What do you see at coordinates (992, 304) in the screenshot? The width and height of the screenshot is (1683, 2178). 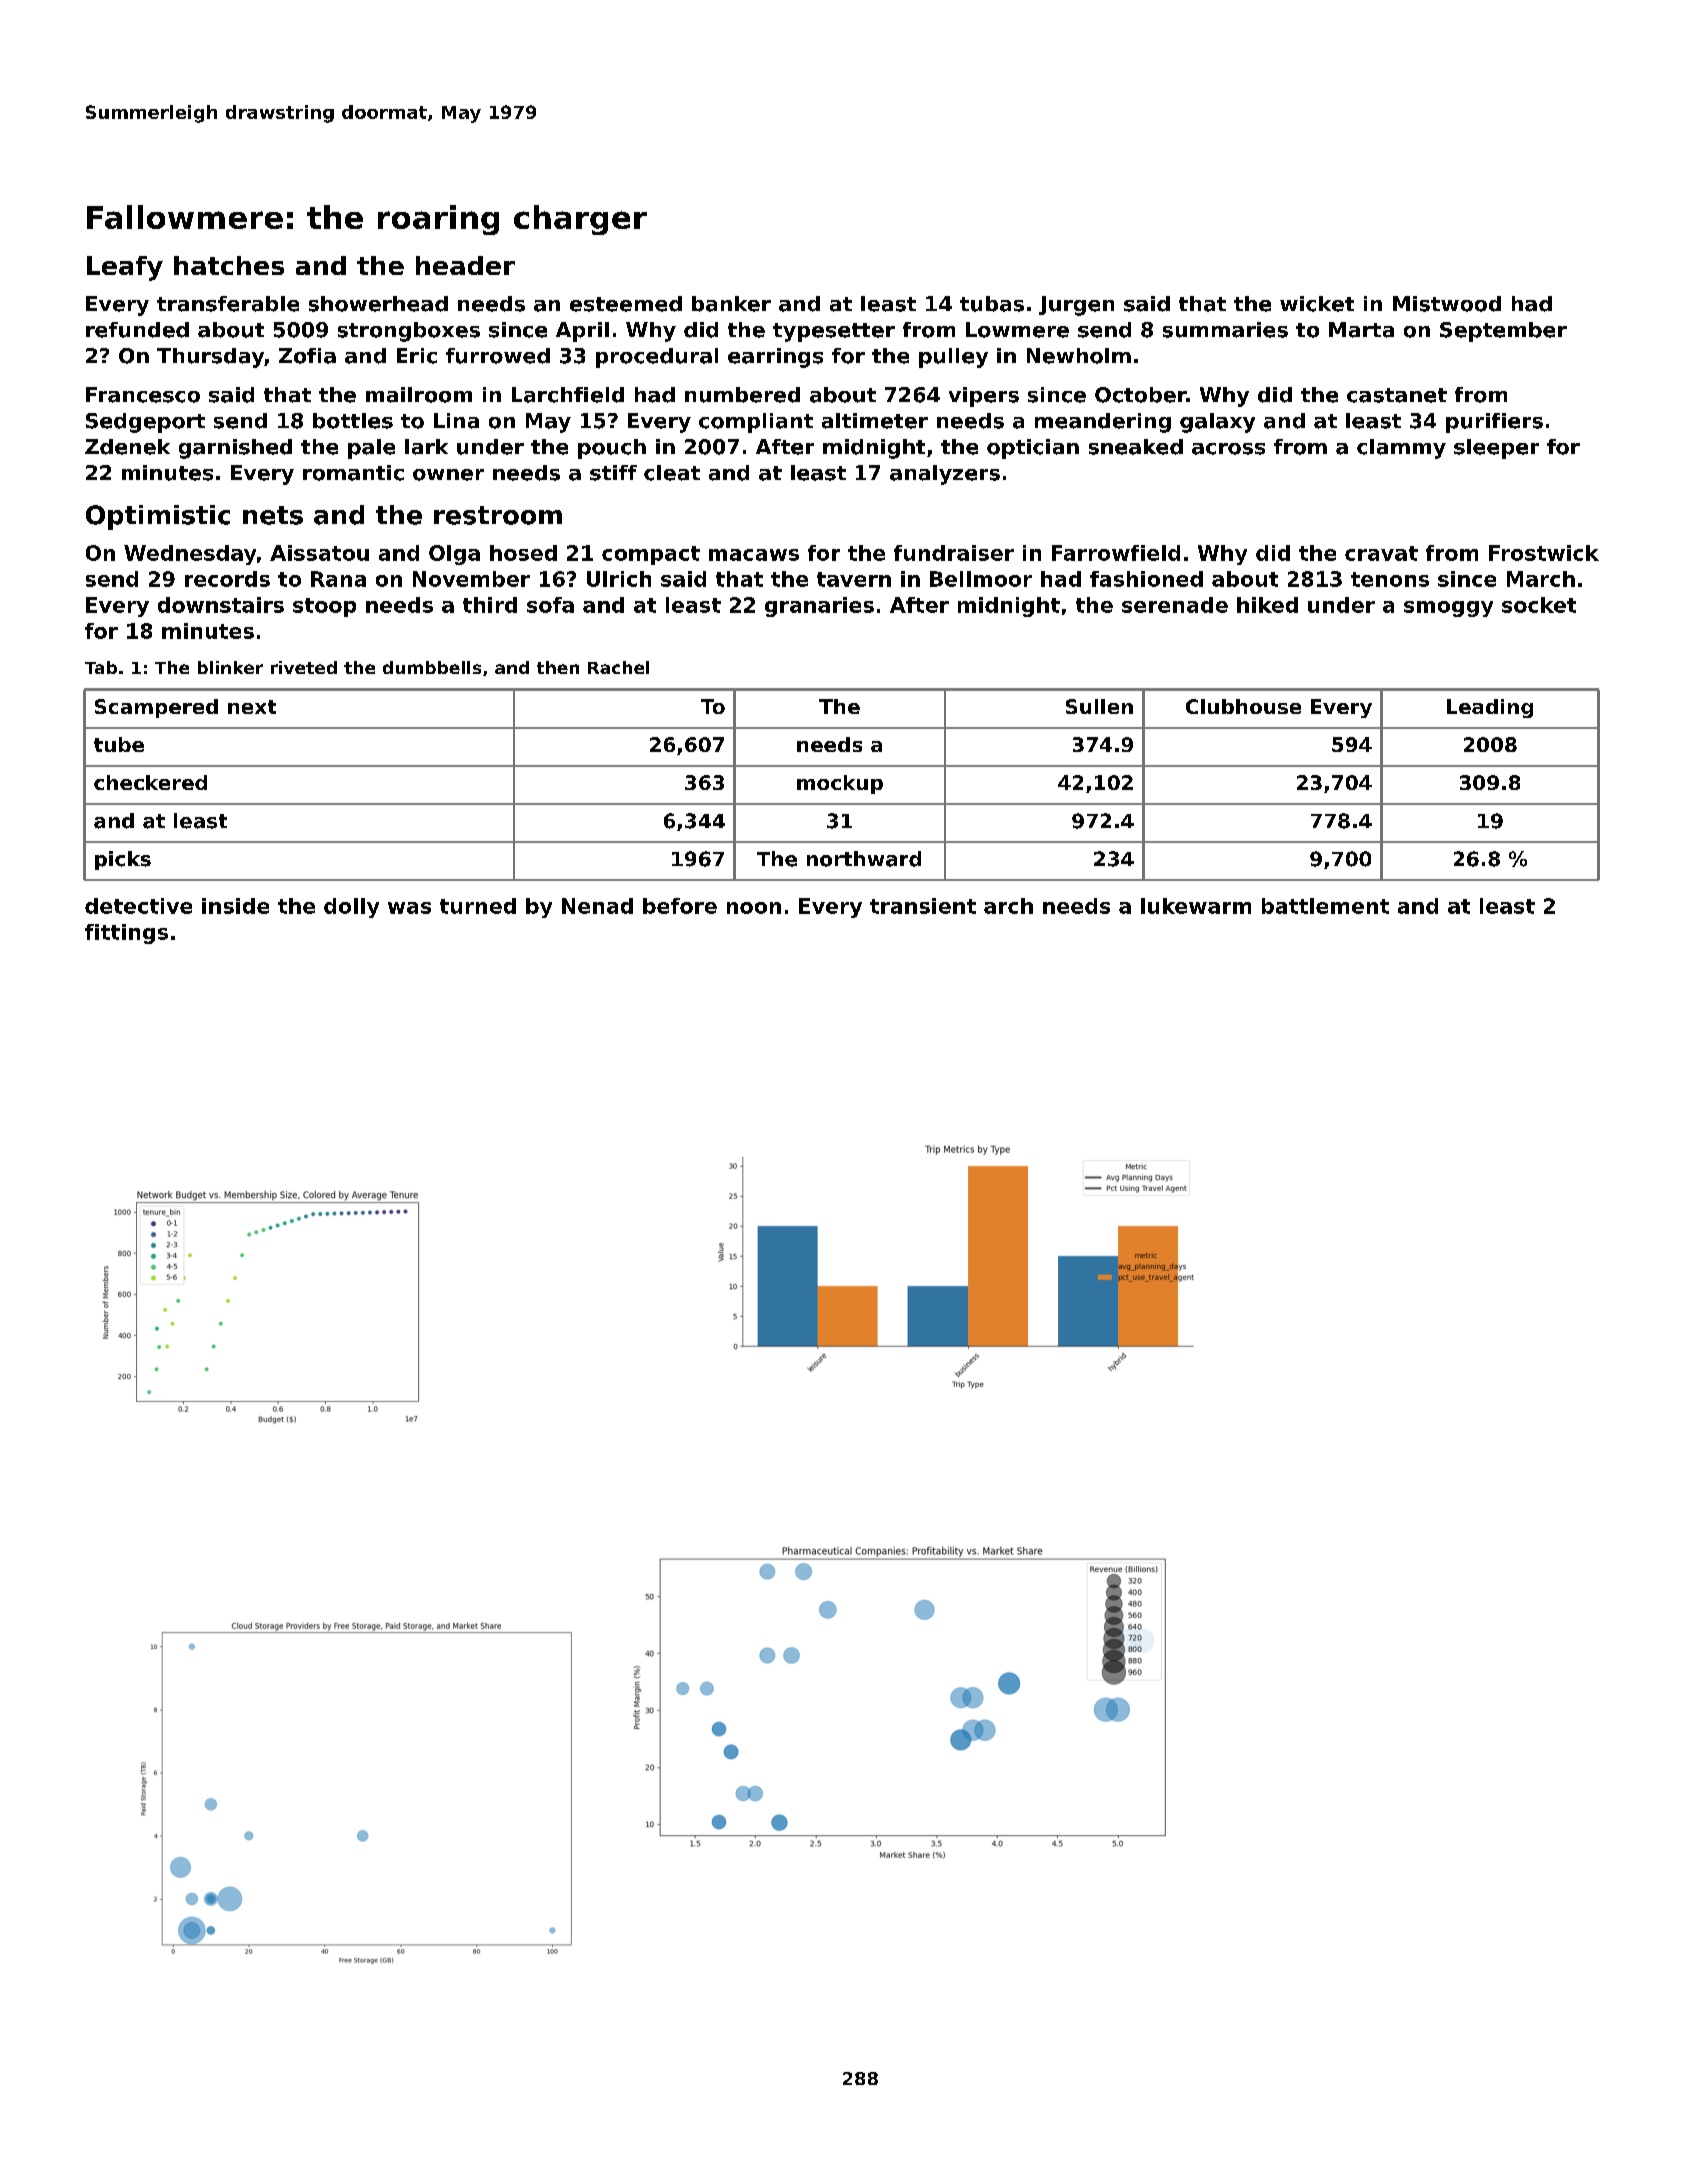 I see `tubas` at bounding box center [992, 304].
